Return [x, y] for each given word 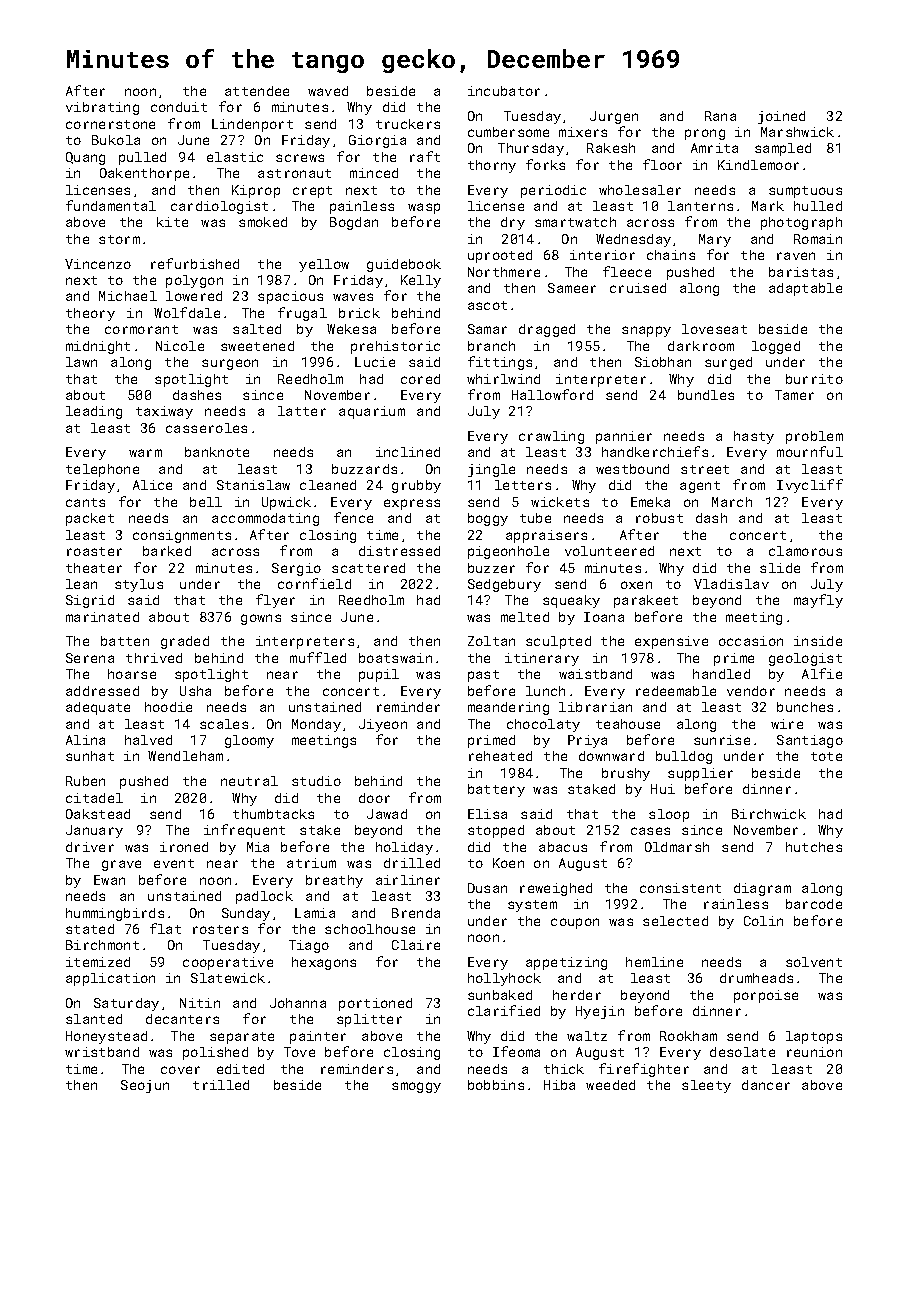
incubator [504, 91]
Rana [720, 116]
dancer [766, 1085]
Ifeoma [516, 1051]
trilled [221, 1085]
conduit [179, 107]
